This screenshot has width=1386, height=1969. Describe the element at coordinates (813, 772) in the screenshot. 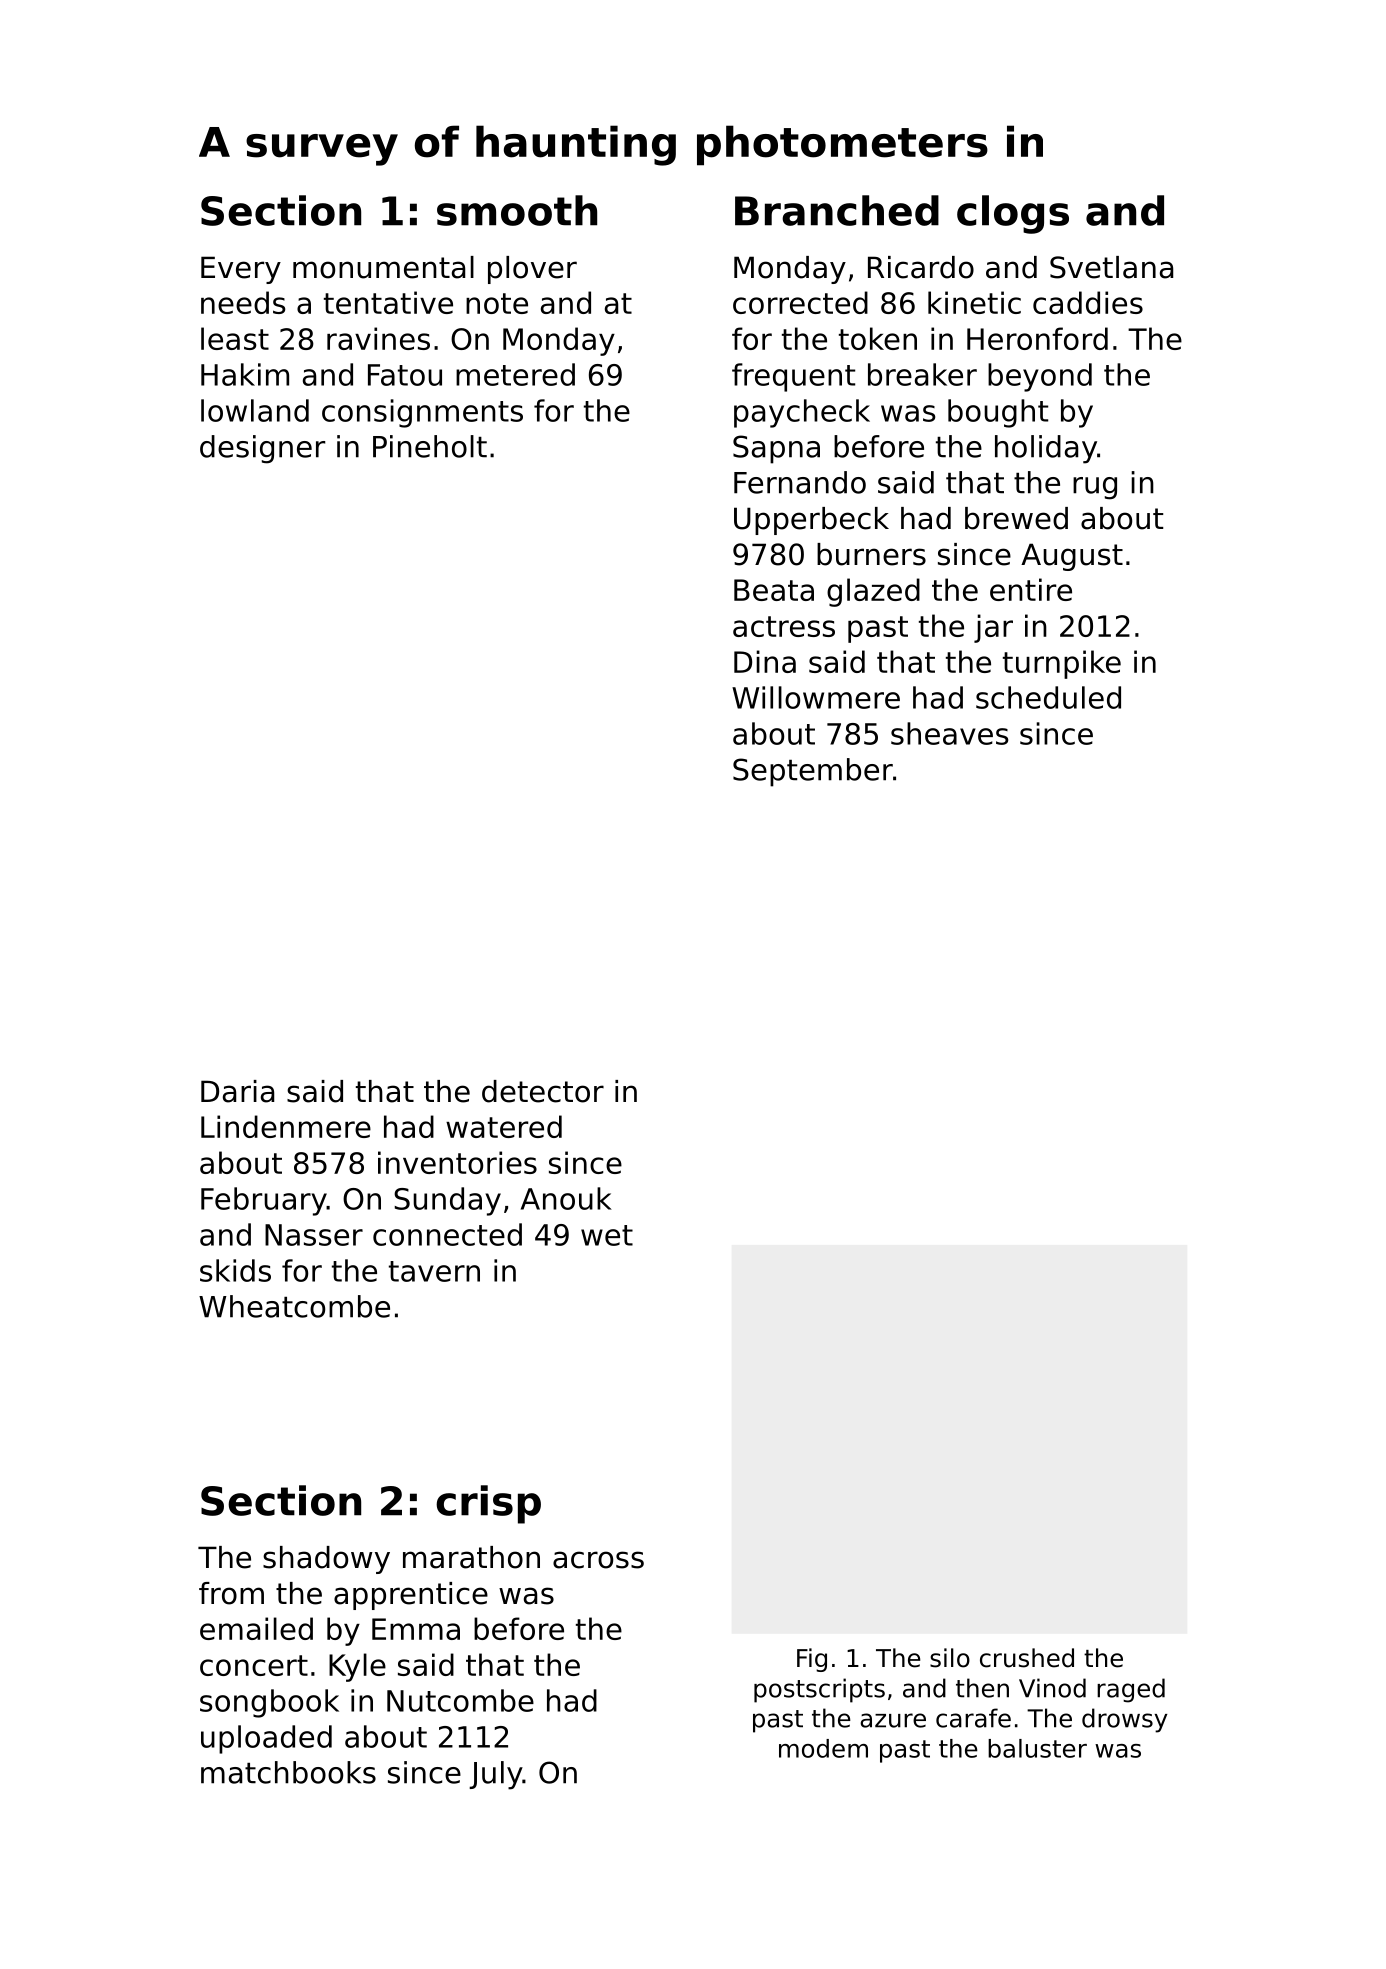

I see `September` at that location.
